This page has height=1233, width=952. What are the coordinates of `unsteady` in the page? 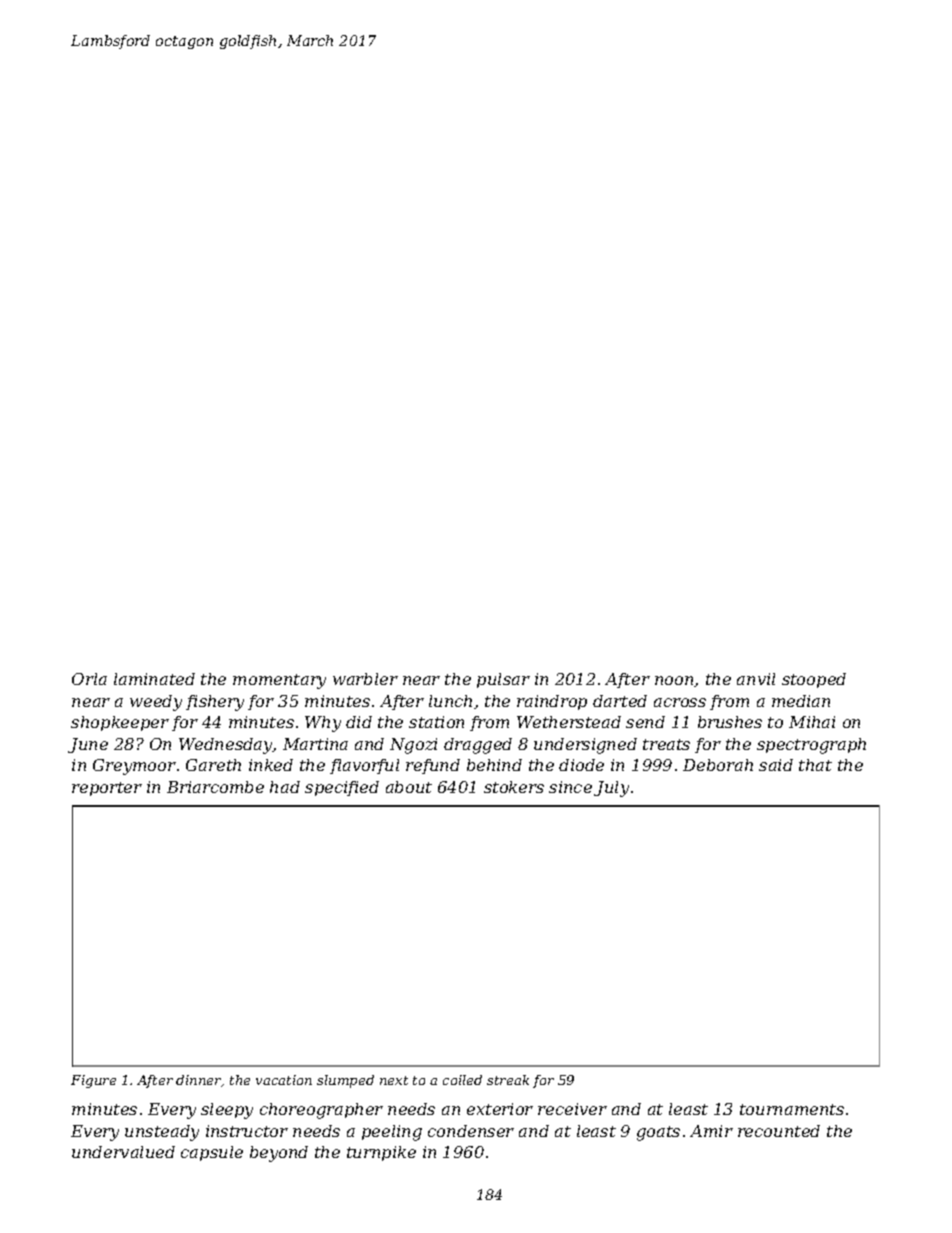 It's located at (162, 1133).
